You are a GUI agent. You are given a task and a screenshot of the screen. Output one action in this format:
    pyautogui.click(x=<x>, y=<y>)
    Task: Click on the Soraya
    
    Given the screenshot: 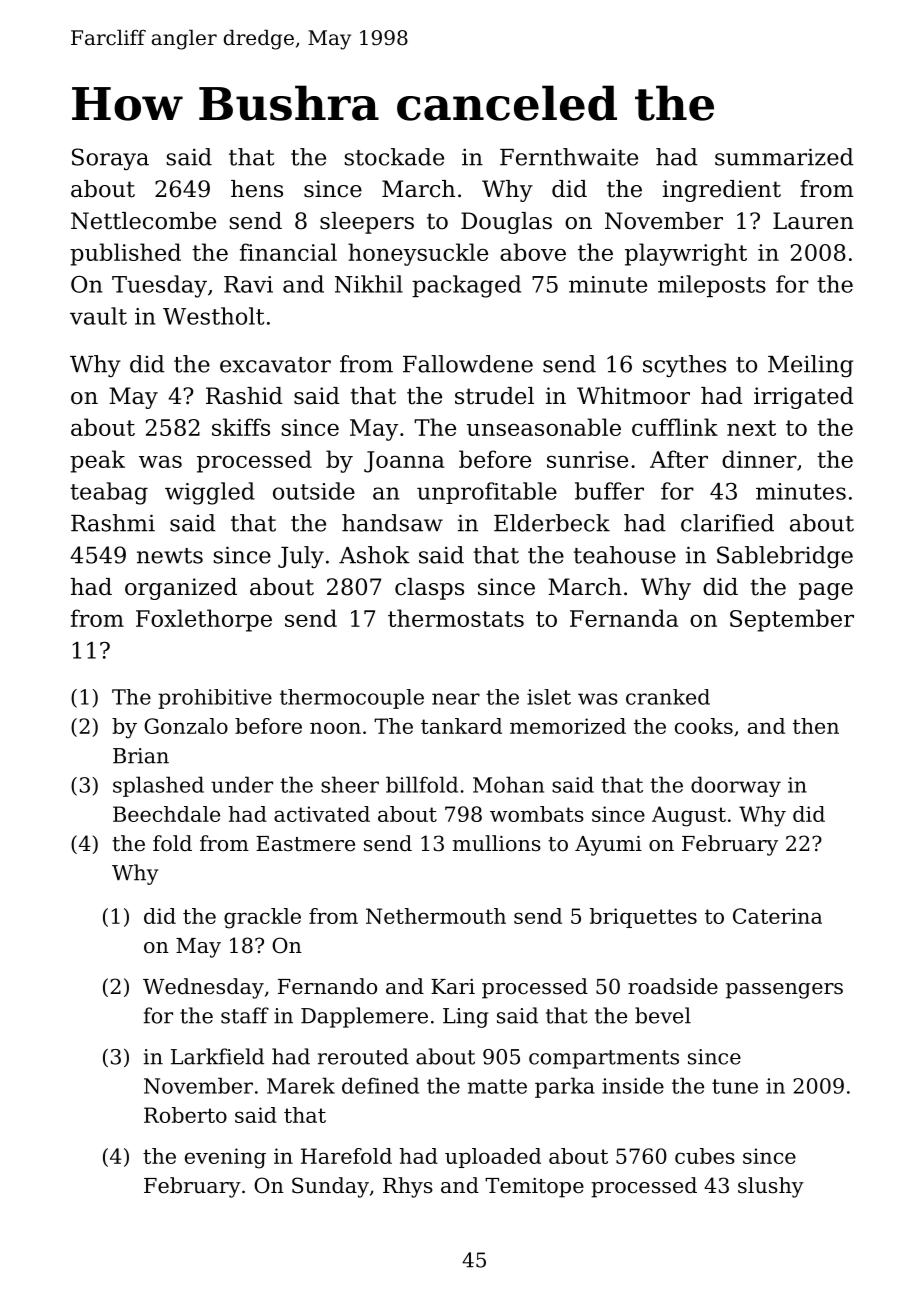 What is the action you would take?
    pyautogui.click(x=110, y=159)
